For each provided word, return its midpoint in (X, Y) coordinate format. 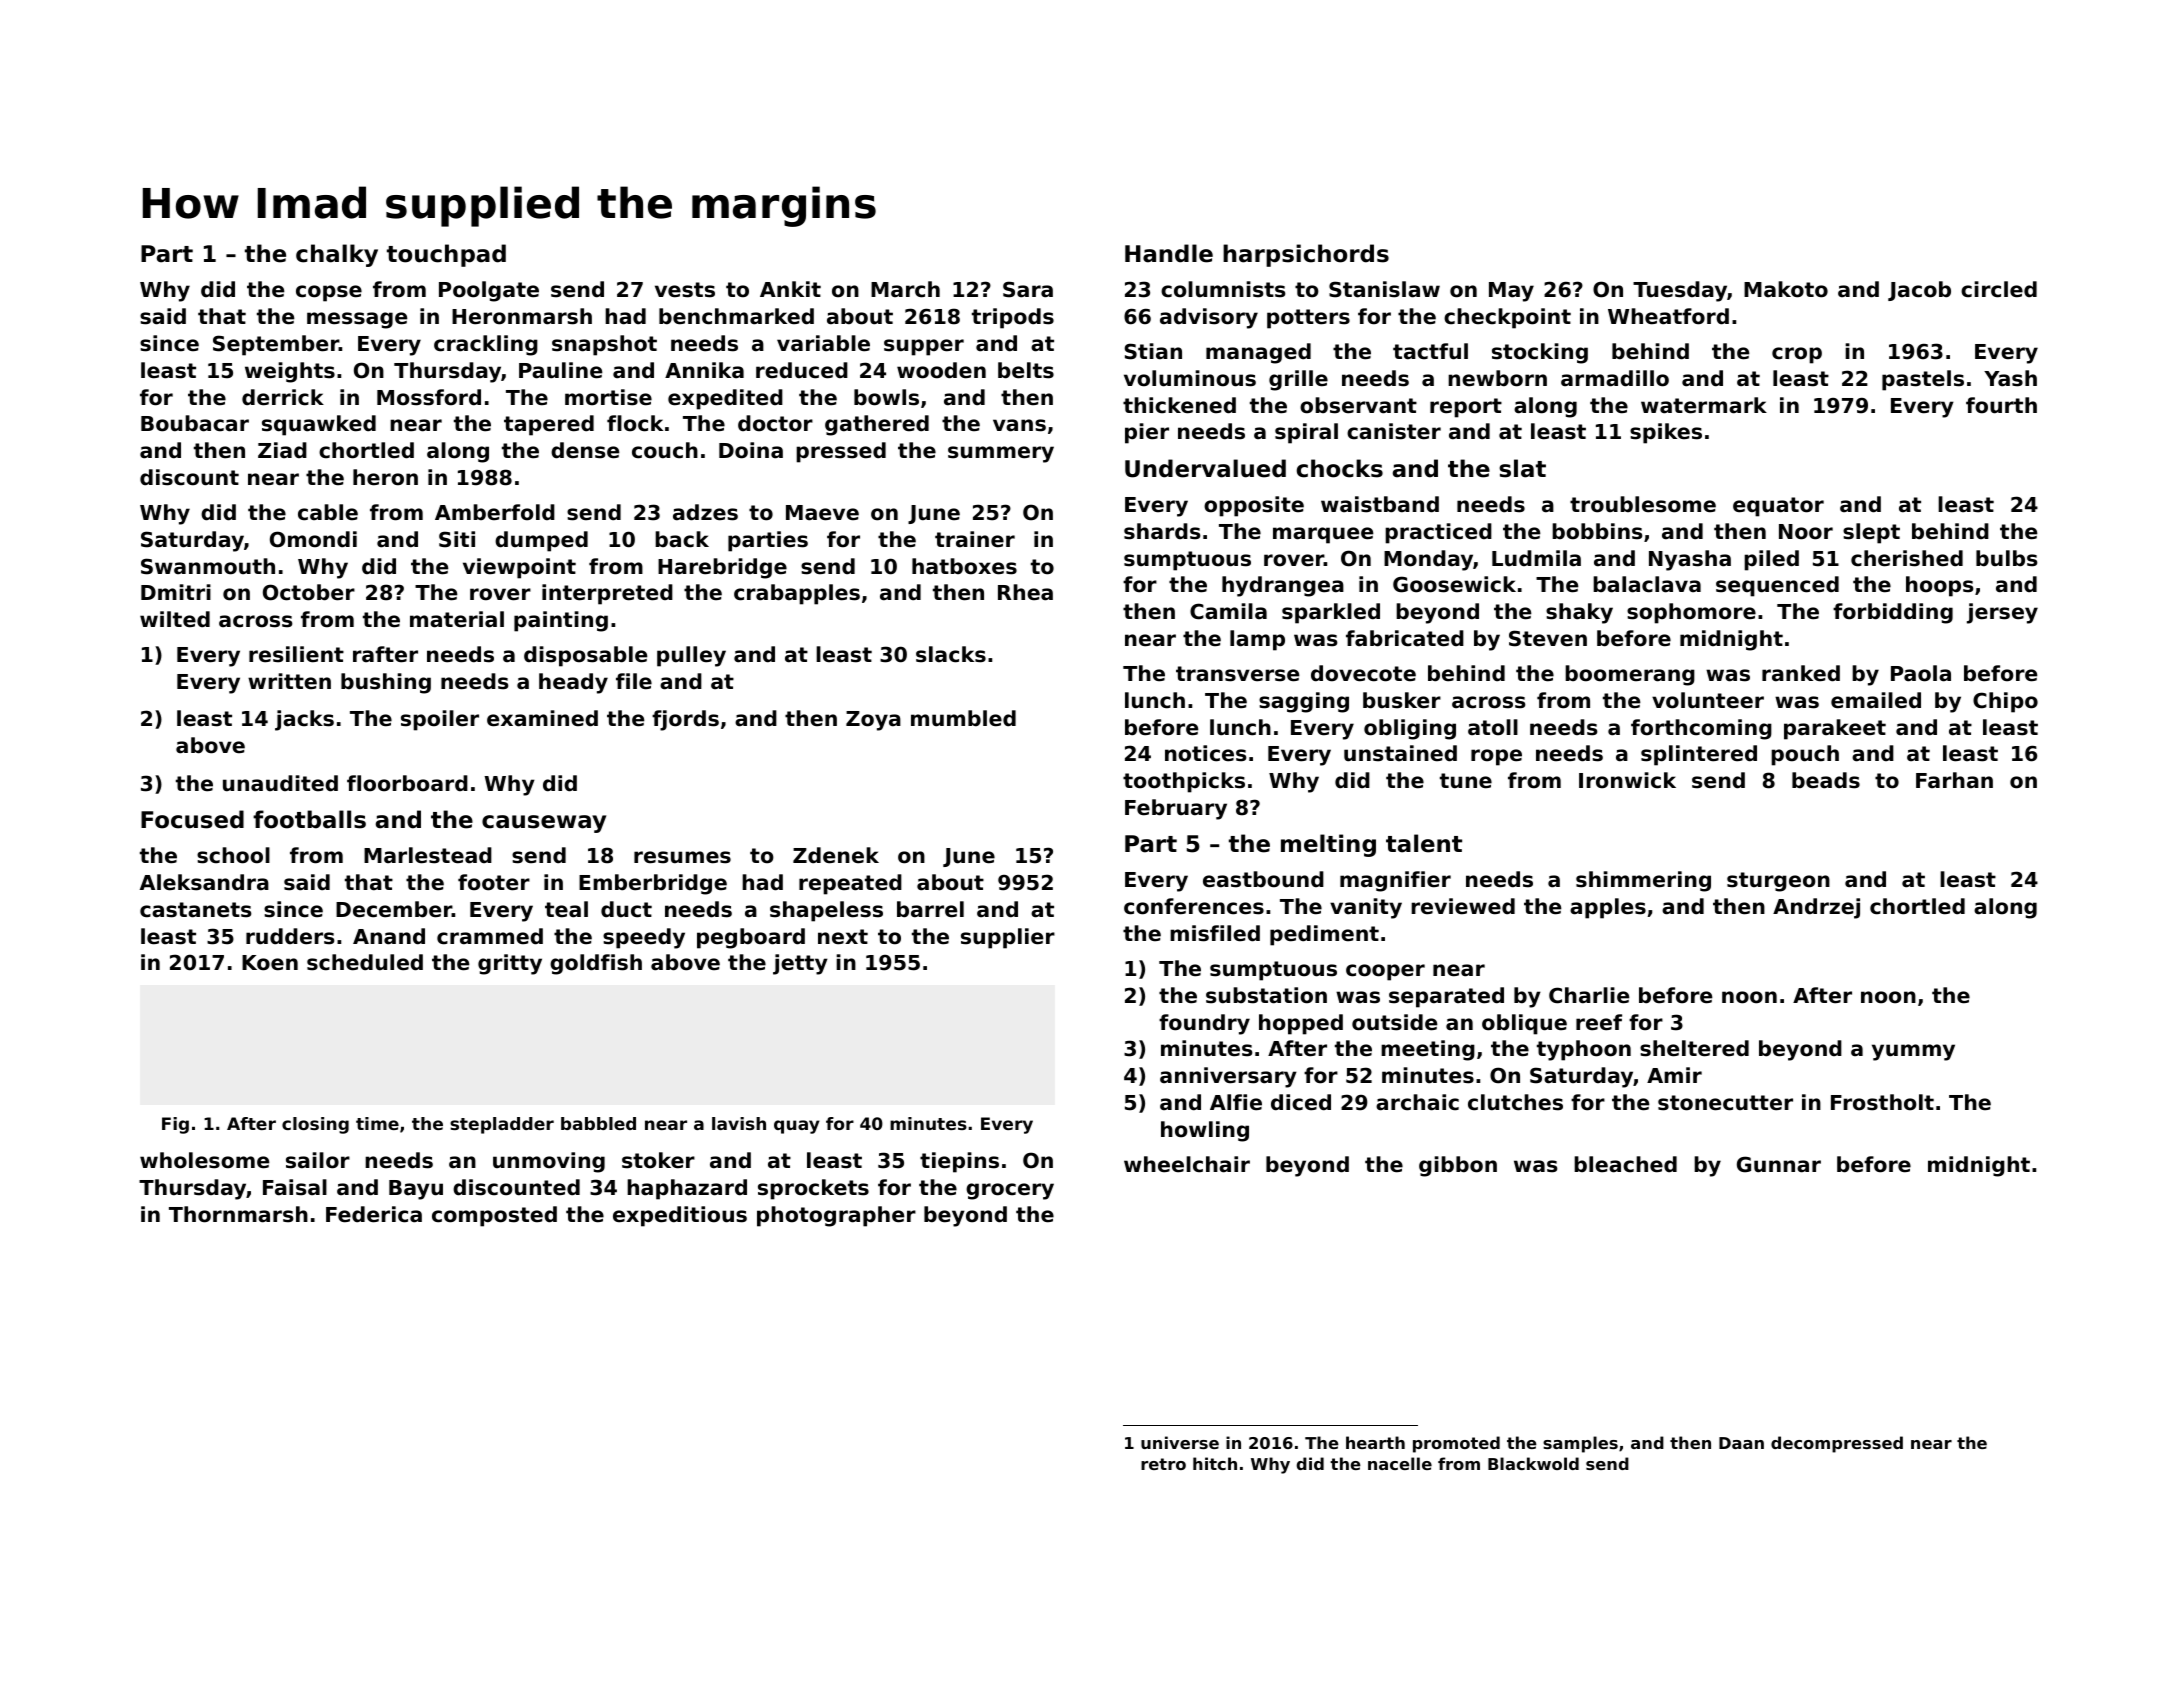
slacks (951, 654)
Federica (374, 1214)
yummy (1913, 1052)
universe (1180, 1442)
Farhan (1954, 780)
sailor (318, 1160)
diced (1301, 1102)
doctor (775, 423)
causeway (544, 824)
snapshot (604, 345)
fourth (2001, 405)
